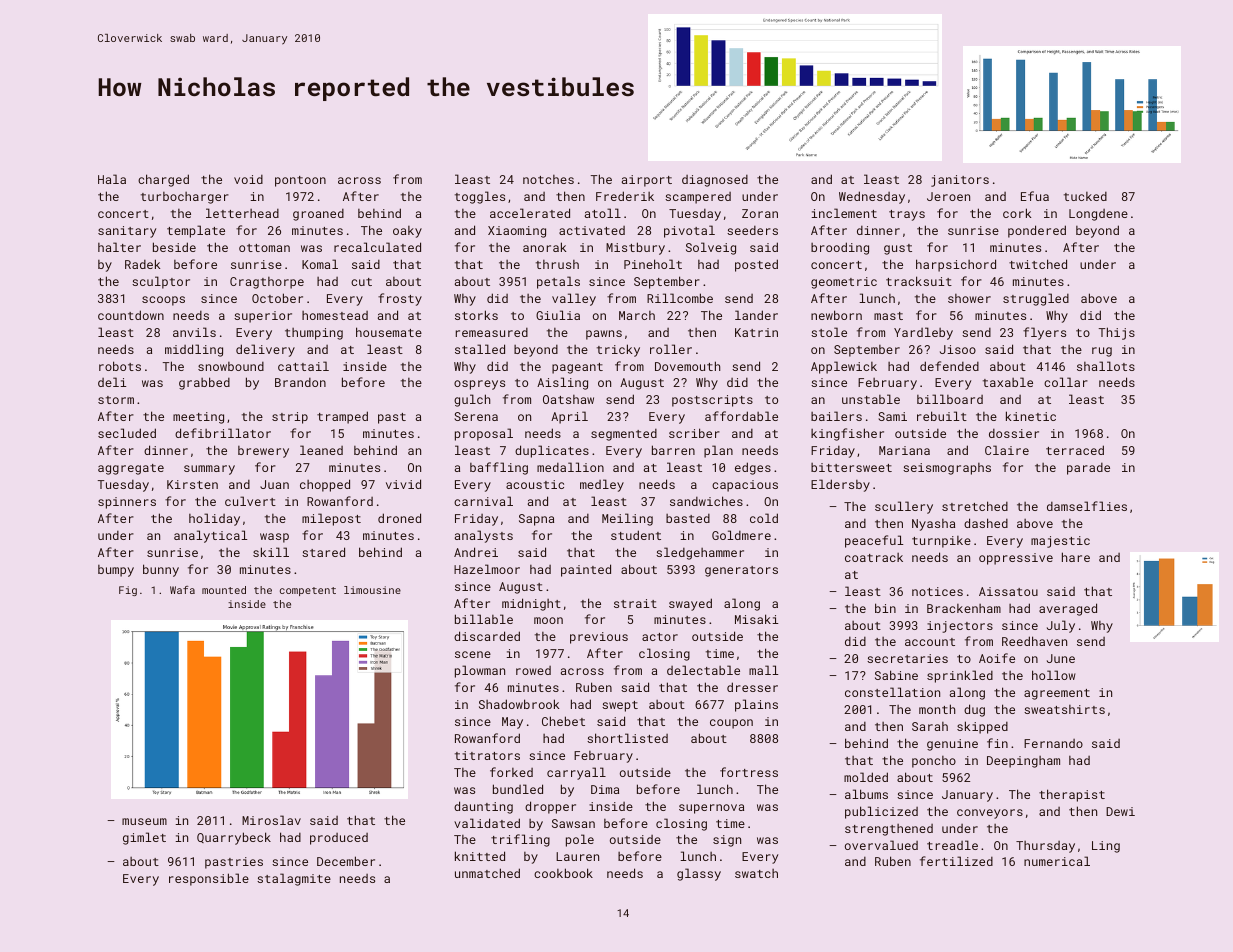  I want to click on museum, so click(144, 821).
